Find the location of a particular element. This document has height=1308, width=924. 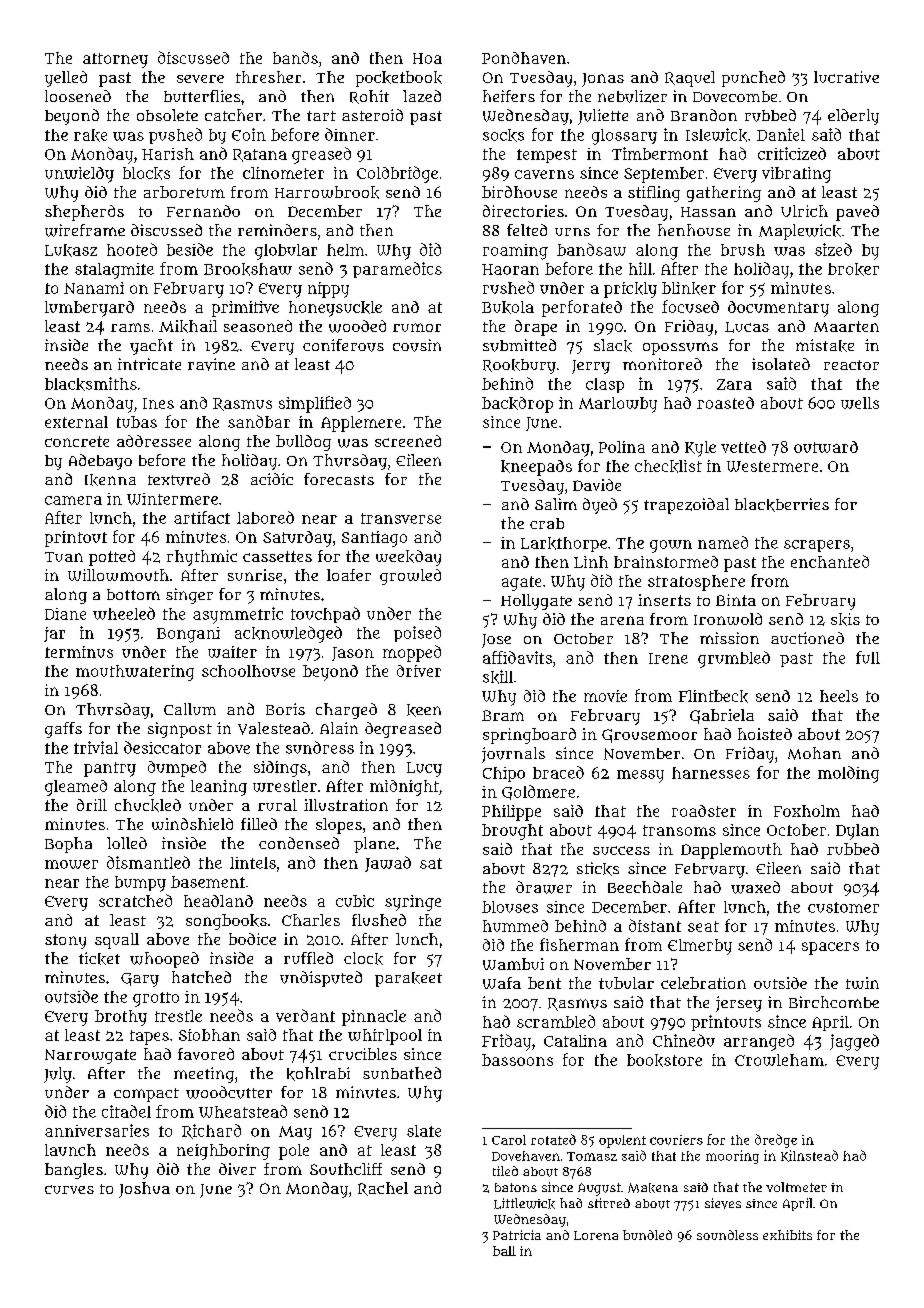

illustration is located at coordinates (346, 805).
